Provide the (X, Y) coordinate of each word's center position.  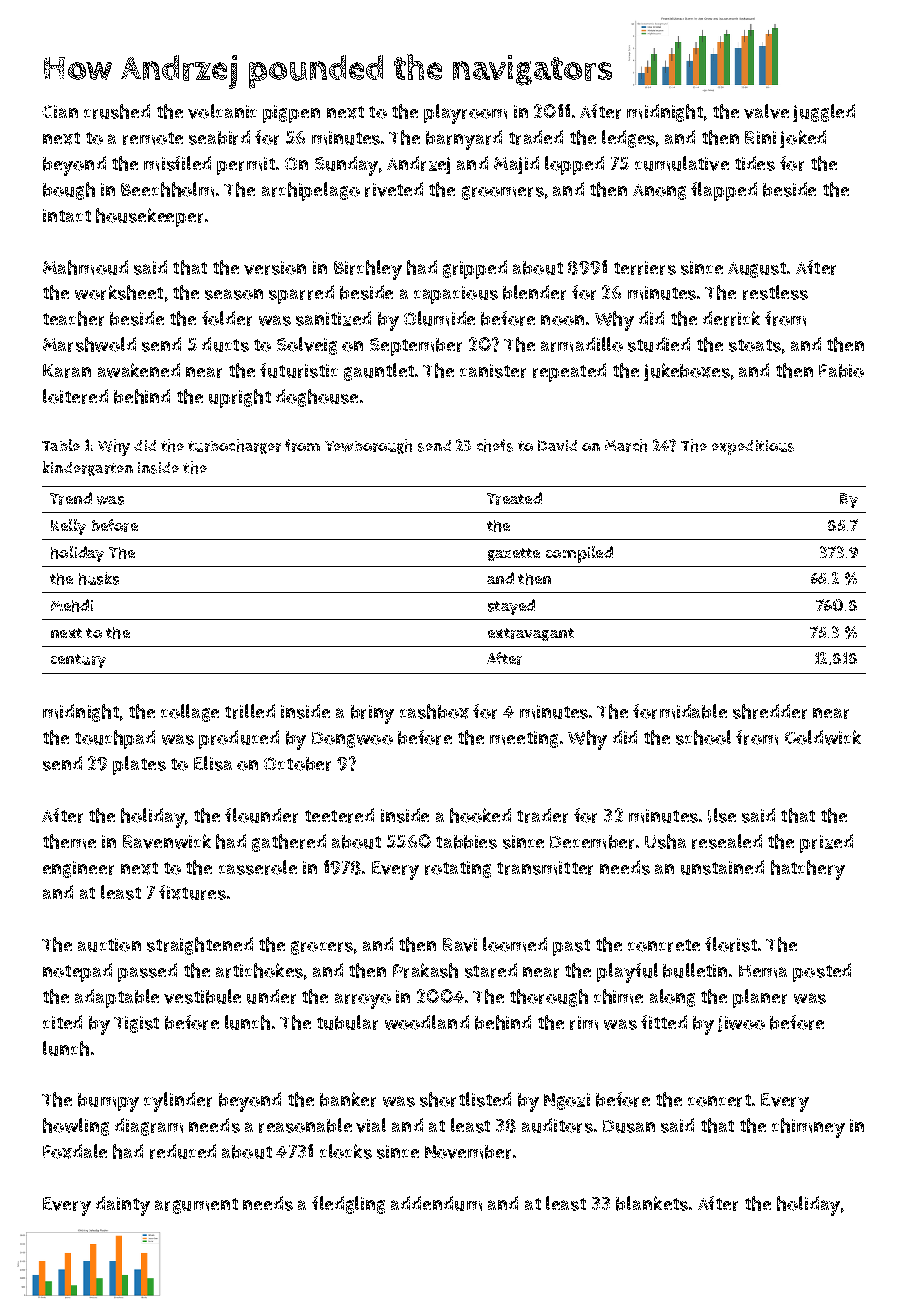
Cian (60, 111)
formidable (680, 711)
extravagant (531, 634)
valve (766, 111)
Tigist (136, 1024)
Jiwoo (741, 1024)
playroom (465, 114)
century (78, 661)
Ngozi (567, 1101)
